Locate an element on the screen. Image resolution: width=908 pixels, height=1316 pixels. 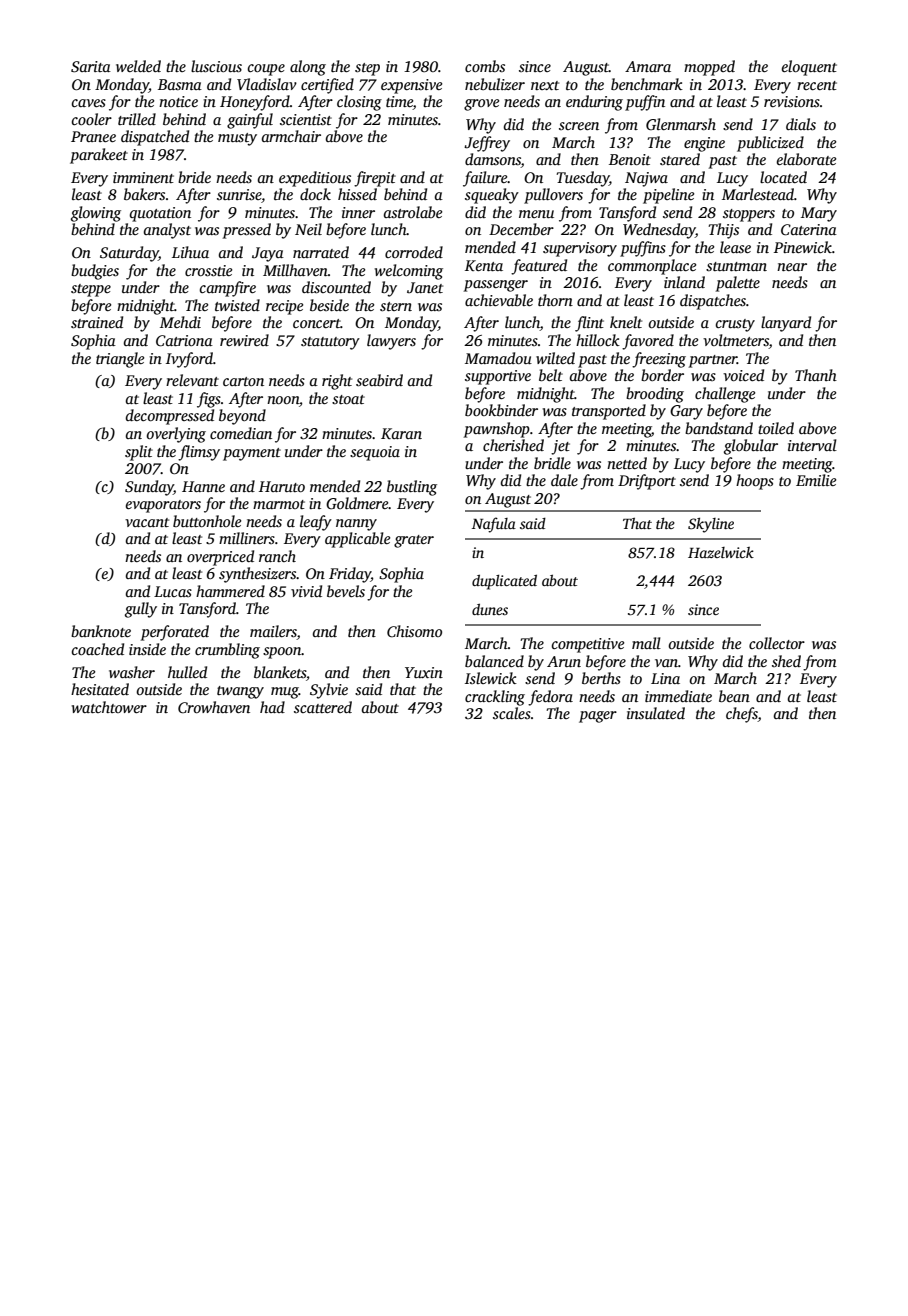
featured is located at coordinates (539, 267).
